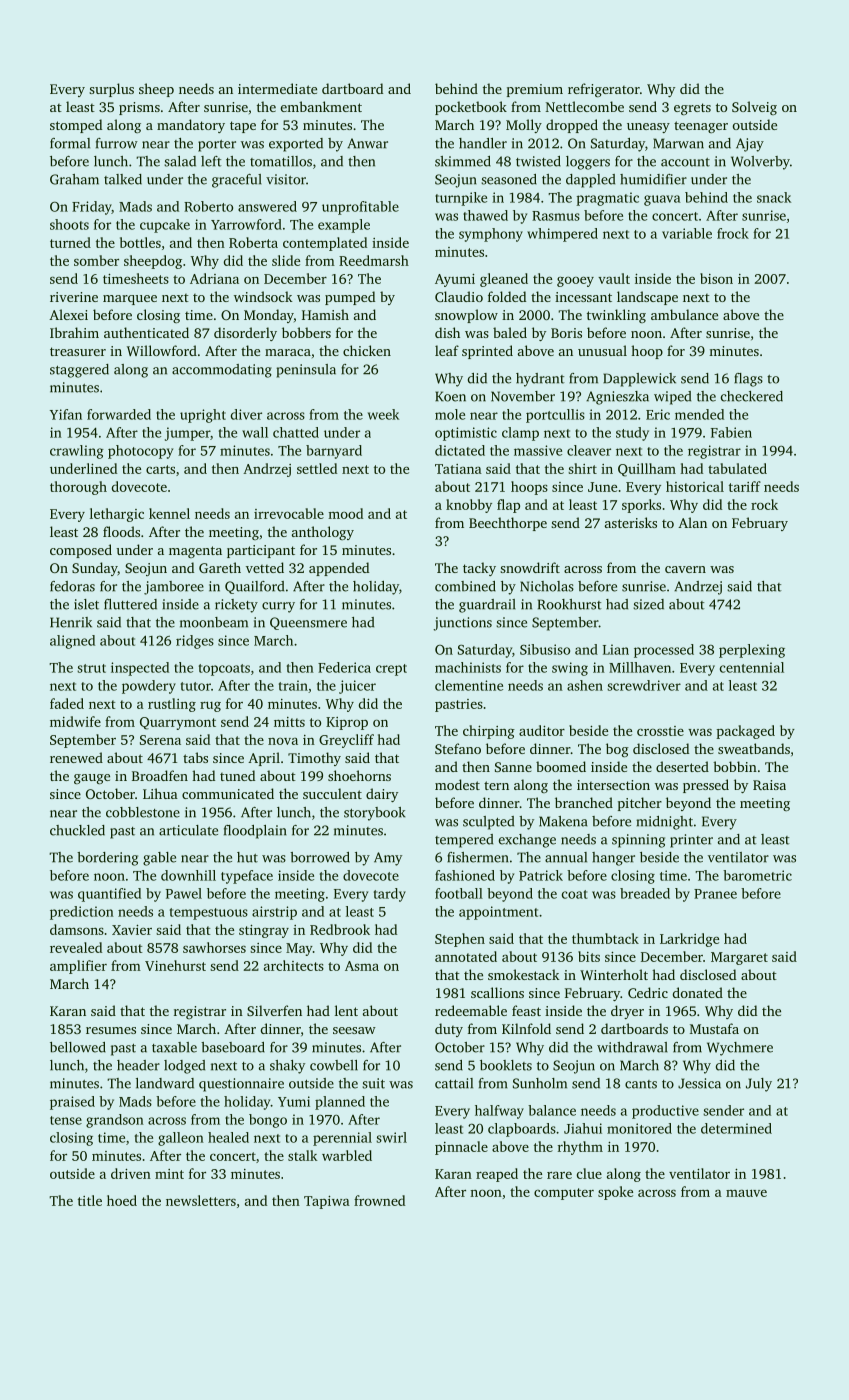  Describe the element at coordinates (362, 966) in the page. I see `Asma` at that location.
